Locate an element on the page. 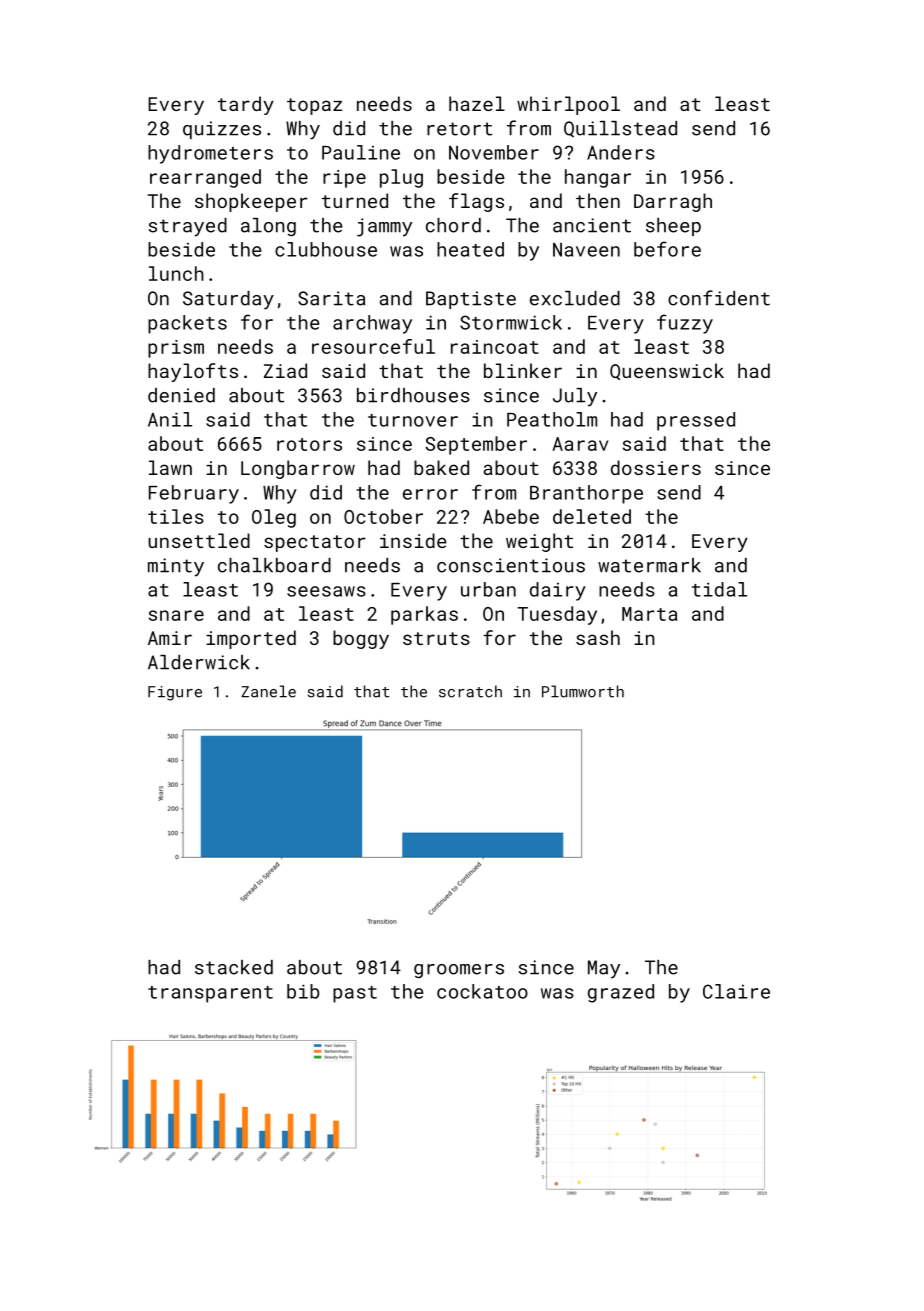 The height and width of the image is (1311, 924). Oleg is located at coordinates (274, 518).
